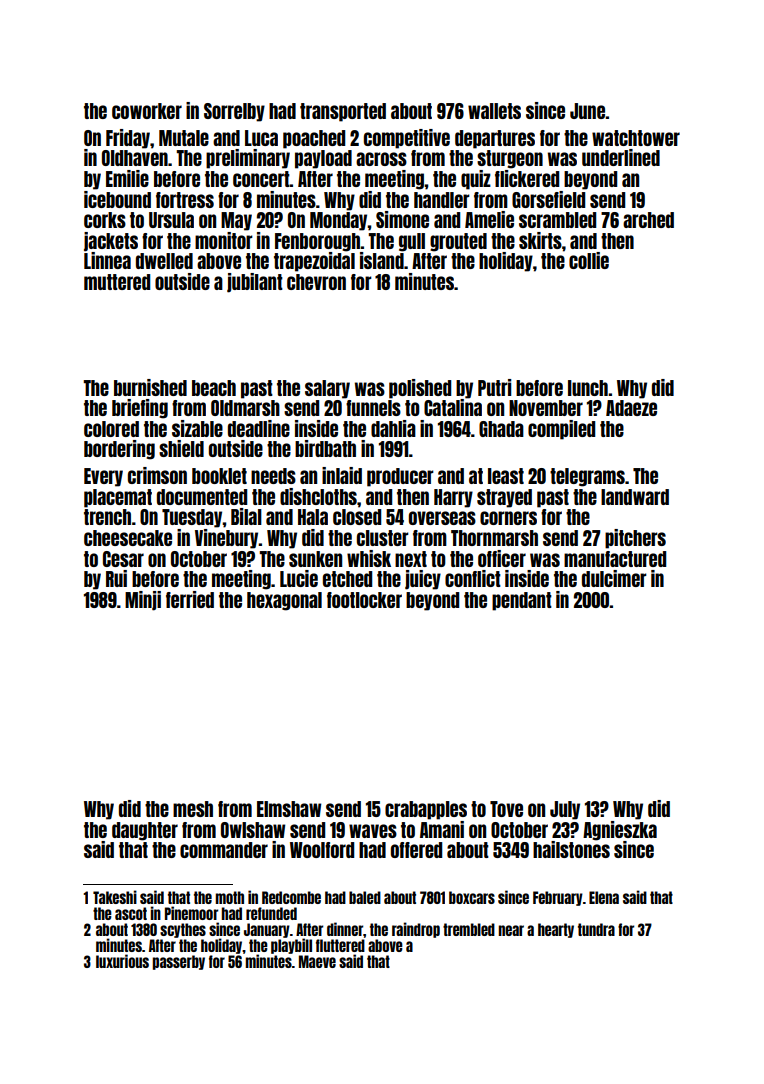 Image resolution: width=764 pixels, height=1084 pixels. What do you see at coordinates (423, 580) in the document?
I see `juicy` at bounding box center [423, 580].
